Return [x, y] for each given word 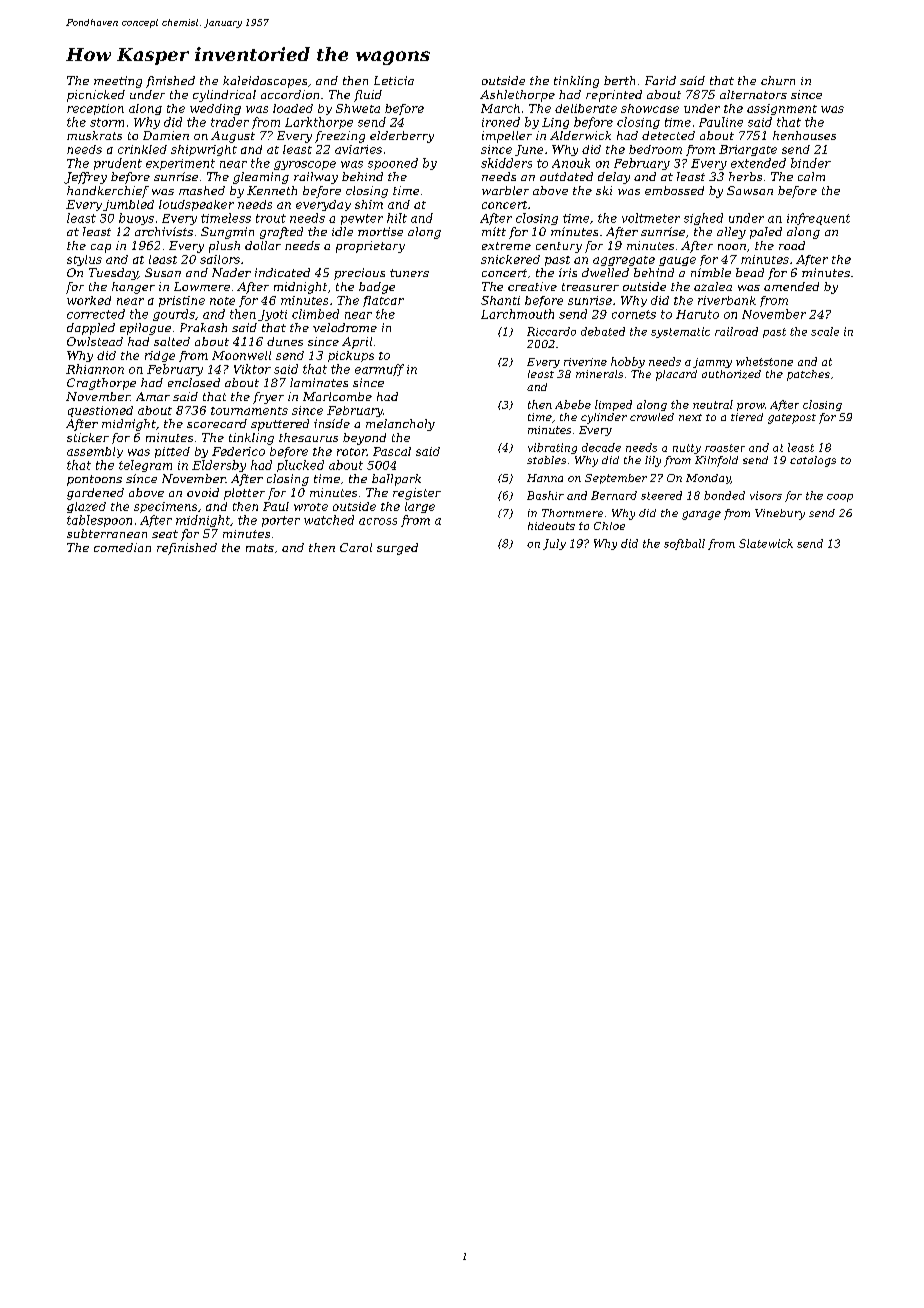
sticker [88, 437]
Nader [231, 272]
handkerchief [108, 192]
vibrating [552, 448]
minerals [599, 374]
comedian [122, 547]
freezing [340, 137]
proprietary [370, 247]
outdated [566, 176]
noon [732, 247]
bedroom [655, 149]
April [357, 343]
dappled [91, 329]
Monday [708, 479]
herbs [745, 176]
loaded [293, 108]
